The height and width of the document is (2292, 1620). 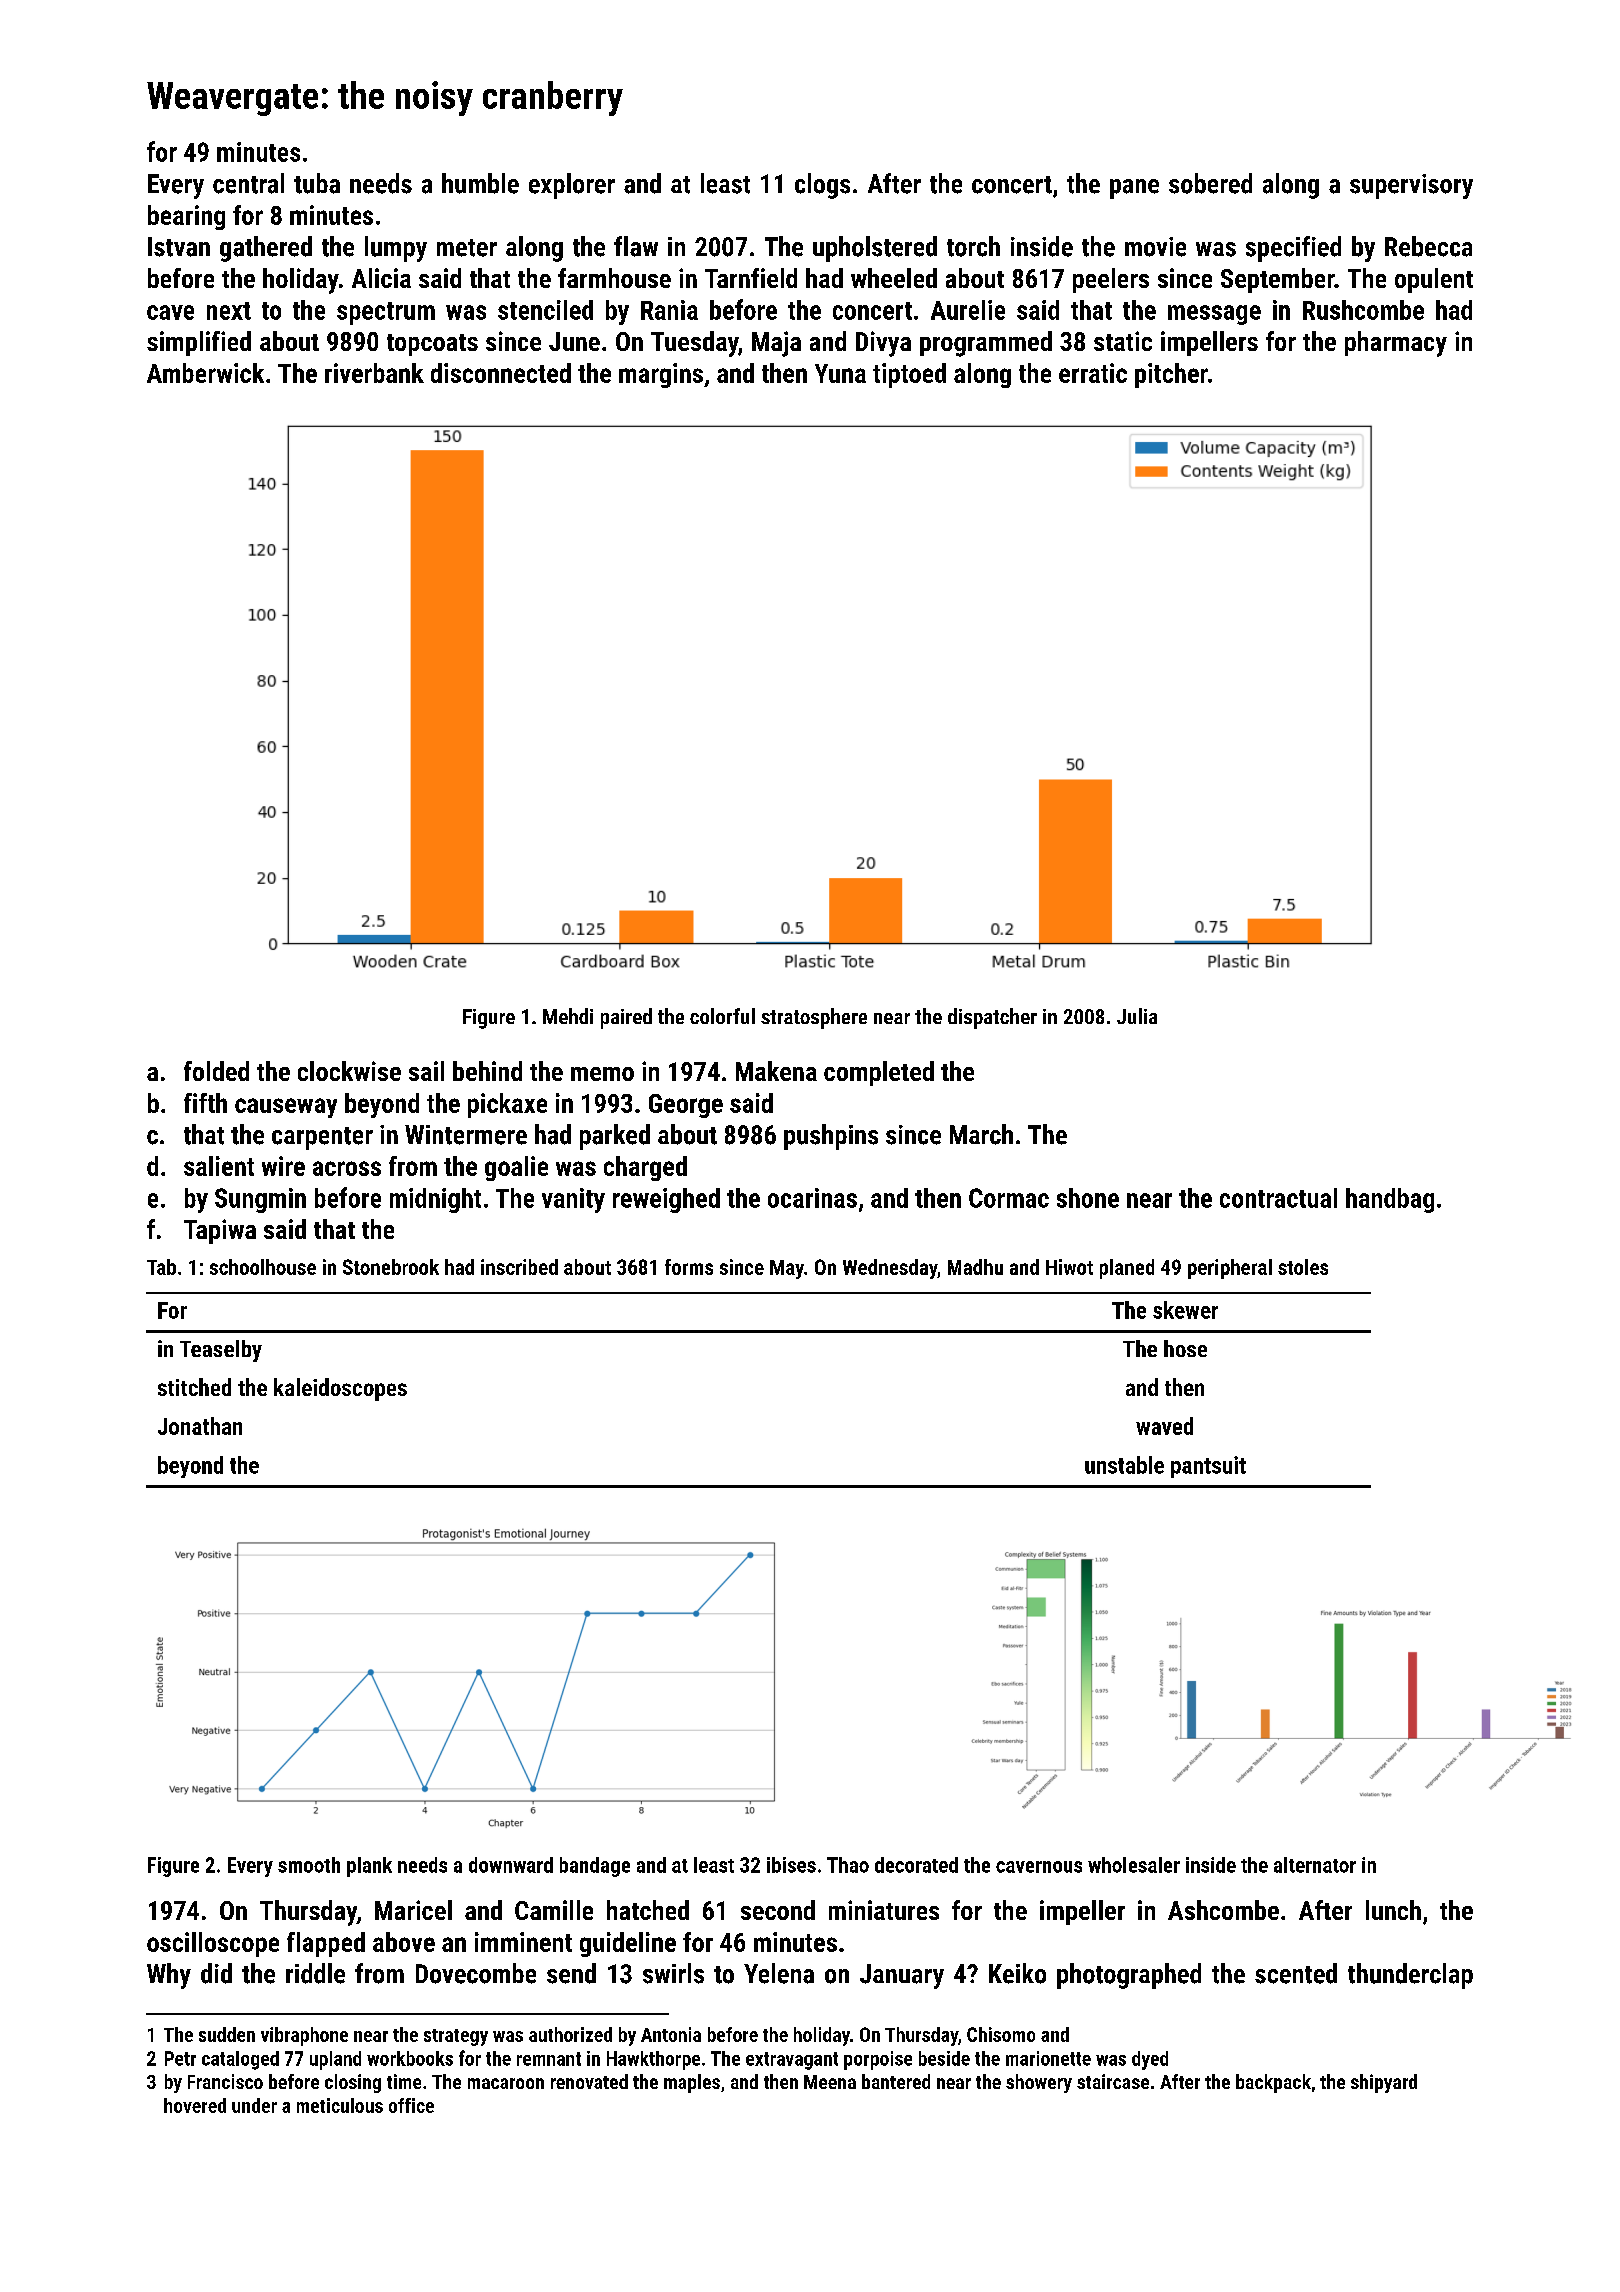 What do you see at coordinates (1273, 2083) in the document?
I see `backpack` at bounding box center [1273, 2083].
